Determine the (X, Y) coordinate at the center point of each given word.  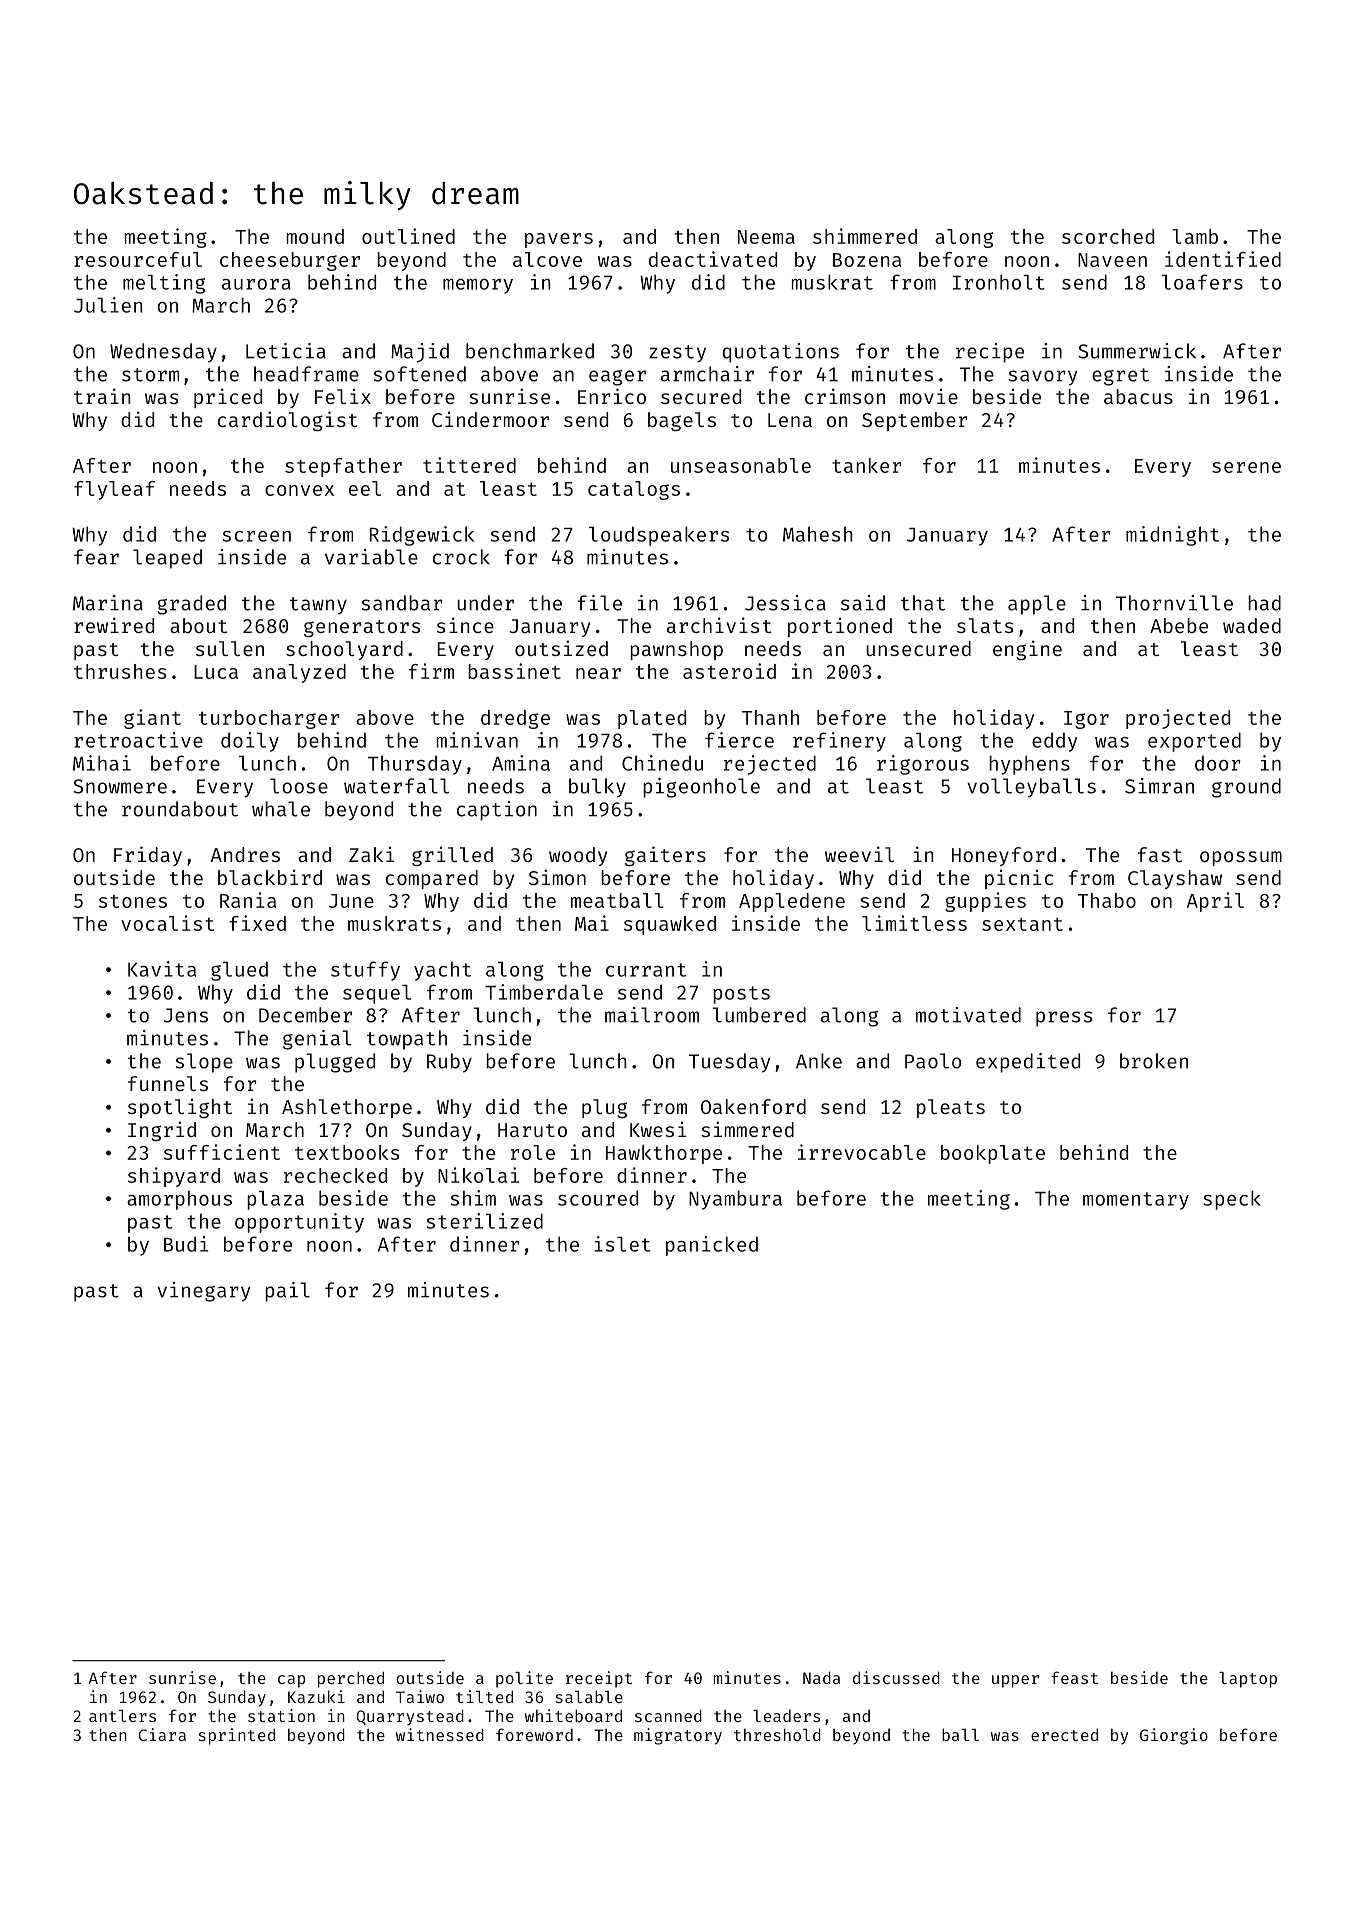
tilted (484, 1696)
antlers (122, 1716)
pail (287, 1292)
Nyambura (735, 1200)
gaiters (665, 856)
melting (164, 284)
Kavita (162, 969)
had (1264, 603)
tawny (318, 606)
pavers (559, 240)
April (1215, 902)
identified (1223, 259)
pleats (951, 1108)
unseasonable (741, 465)
